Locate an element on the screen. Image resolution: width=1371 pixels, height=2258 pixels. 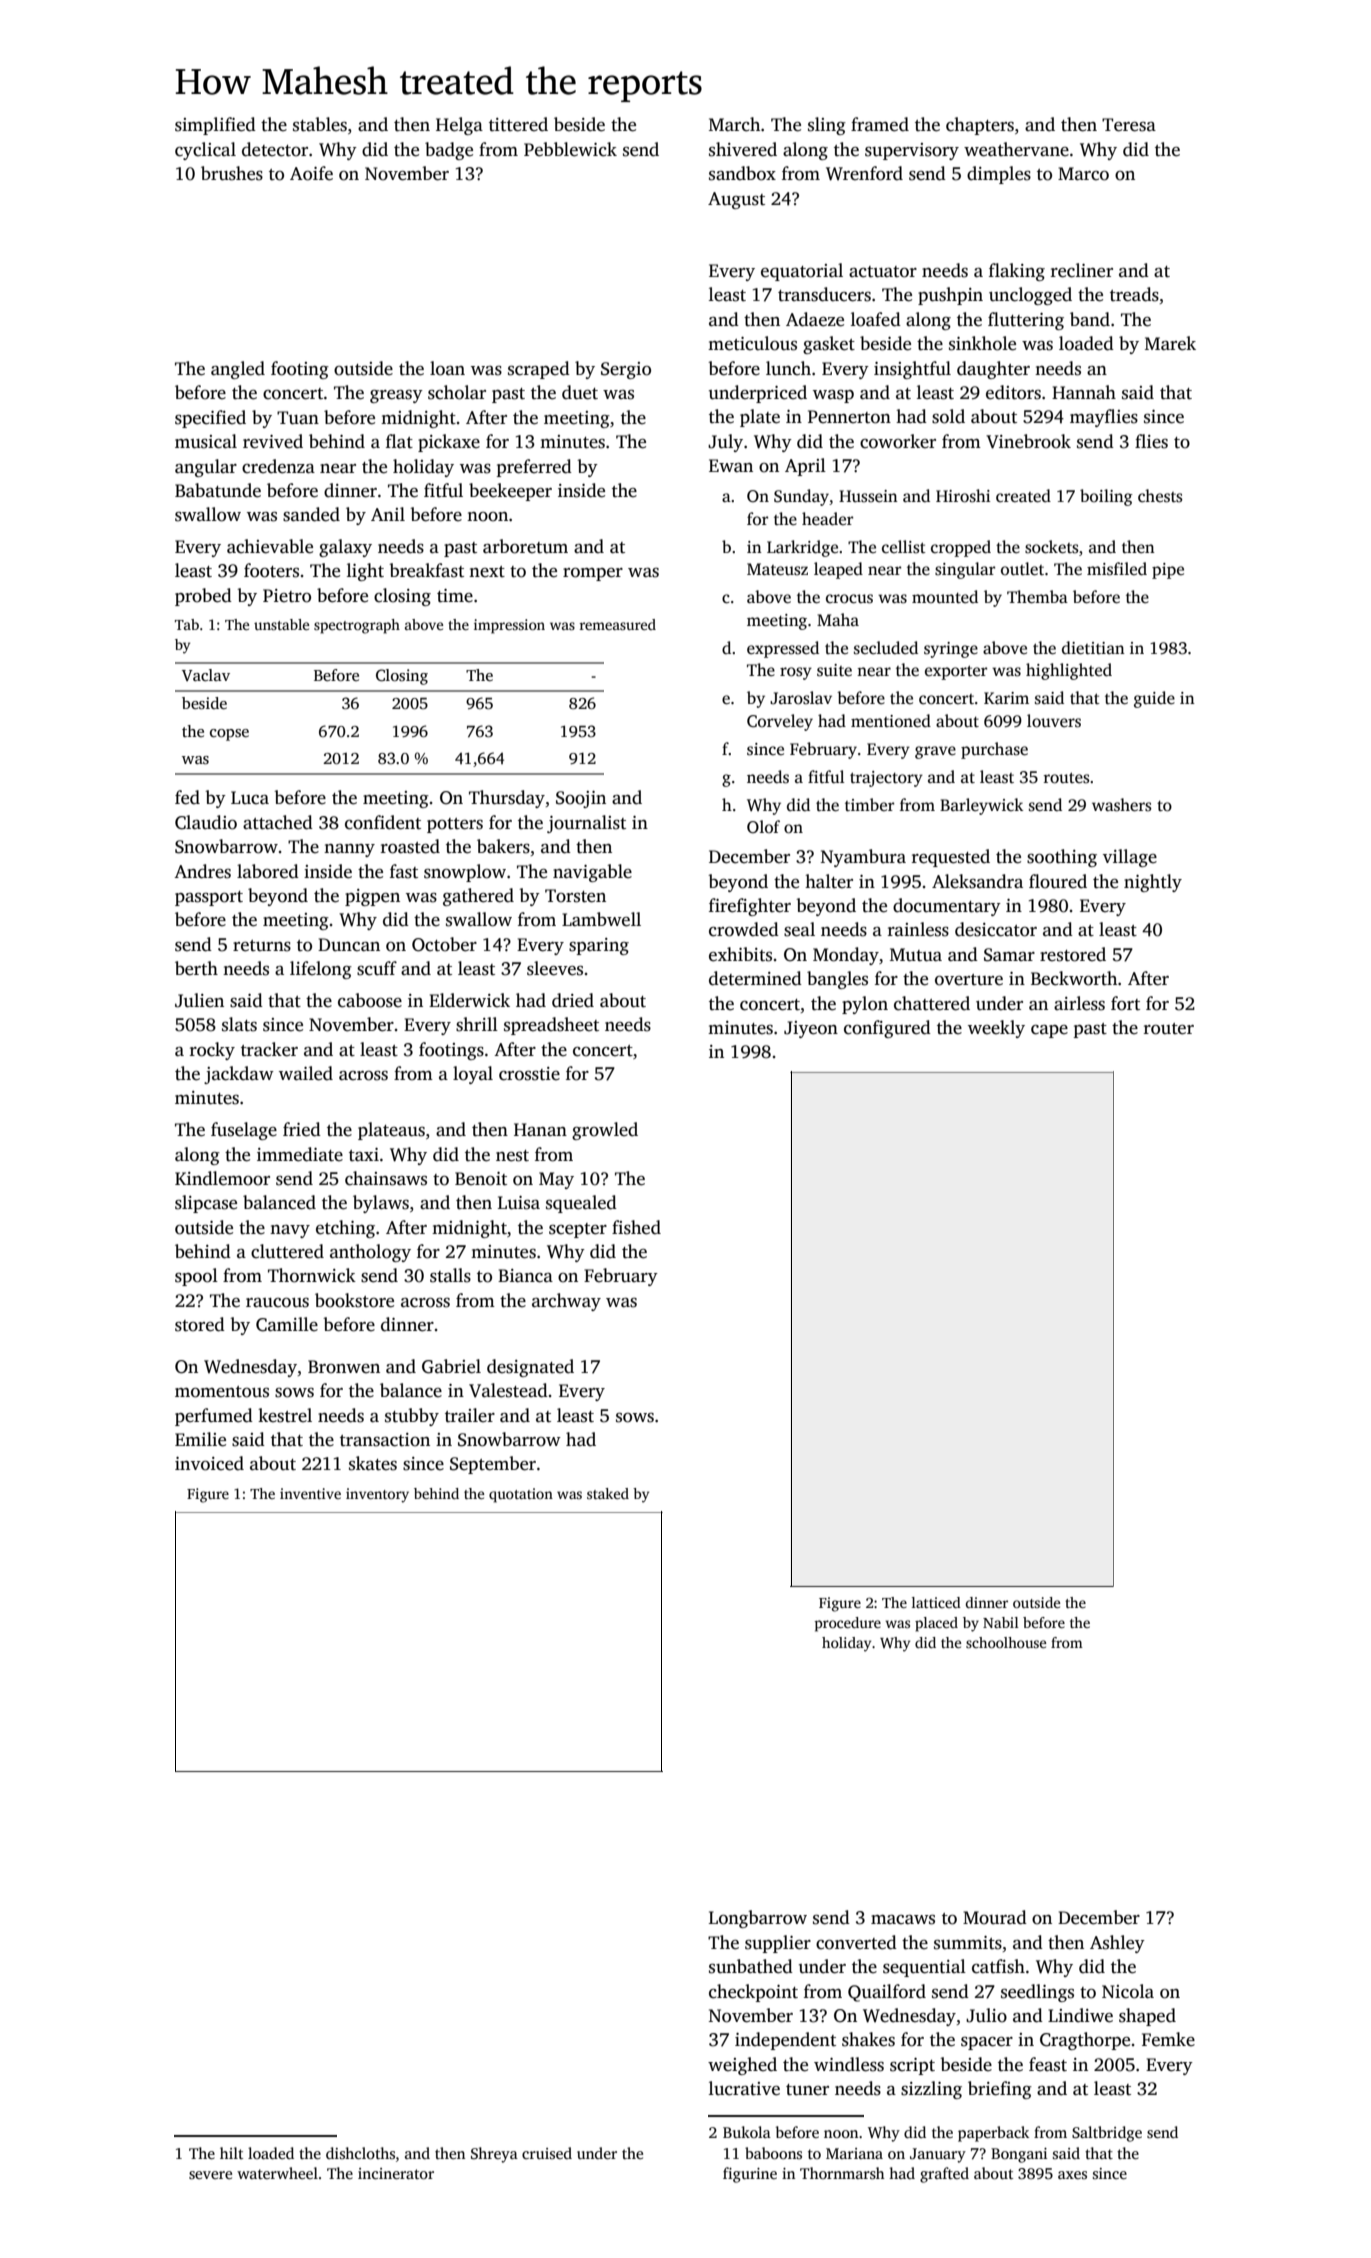
spool is located at coordinates (196, 1277).
